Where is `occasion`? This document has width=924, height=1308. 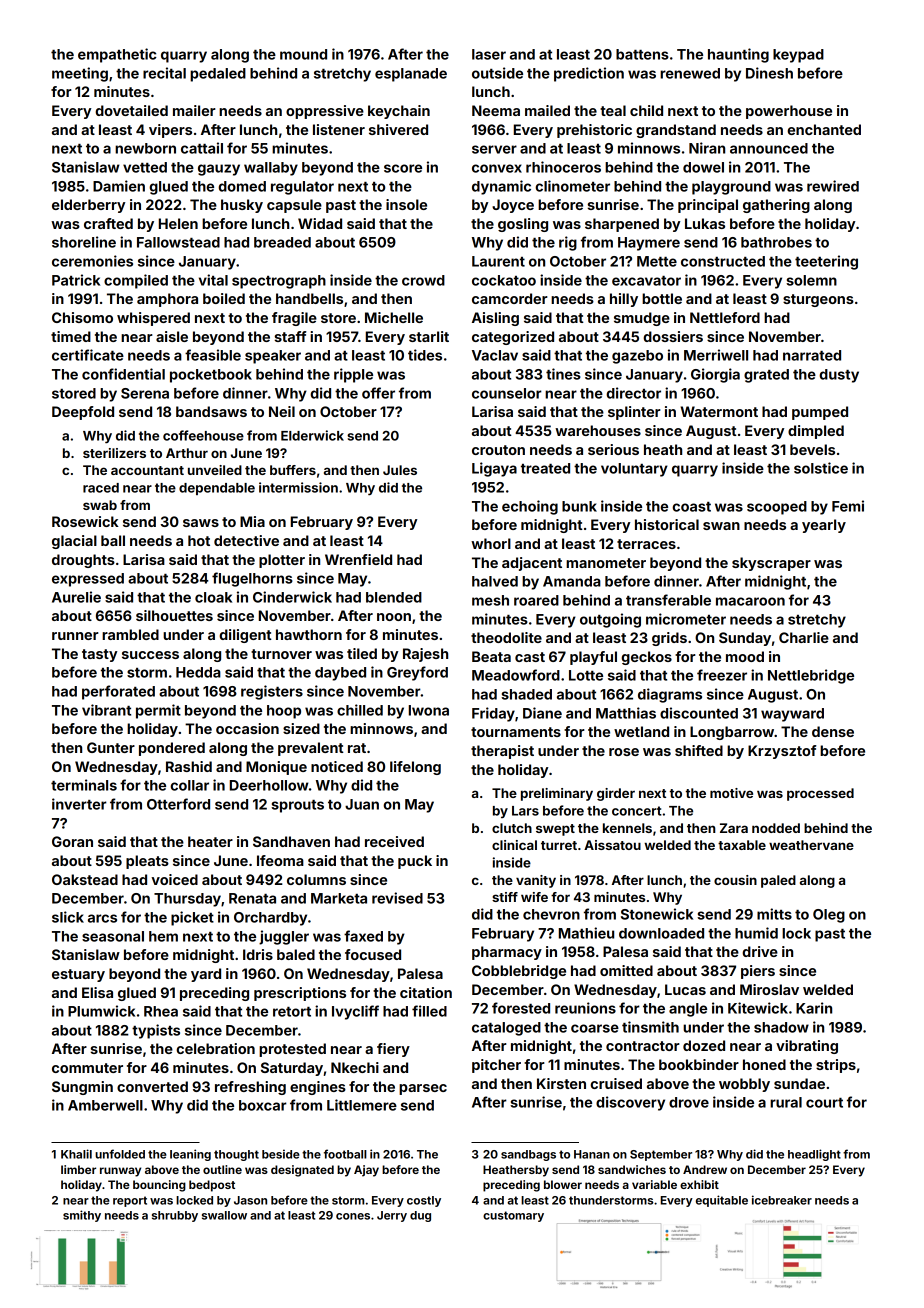
occasion is located at coordinates (247, 728).
